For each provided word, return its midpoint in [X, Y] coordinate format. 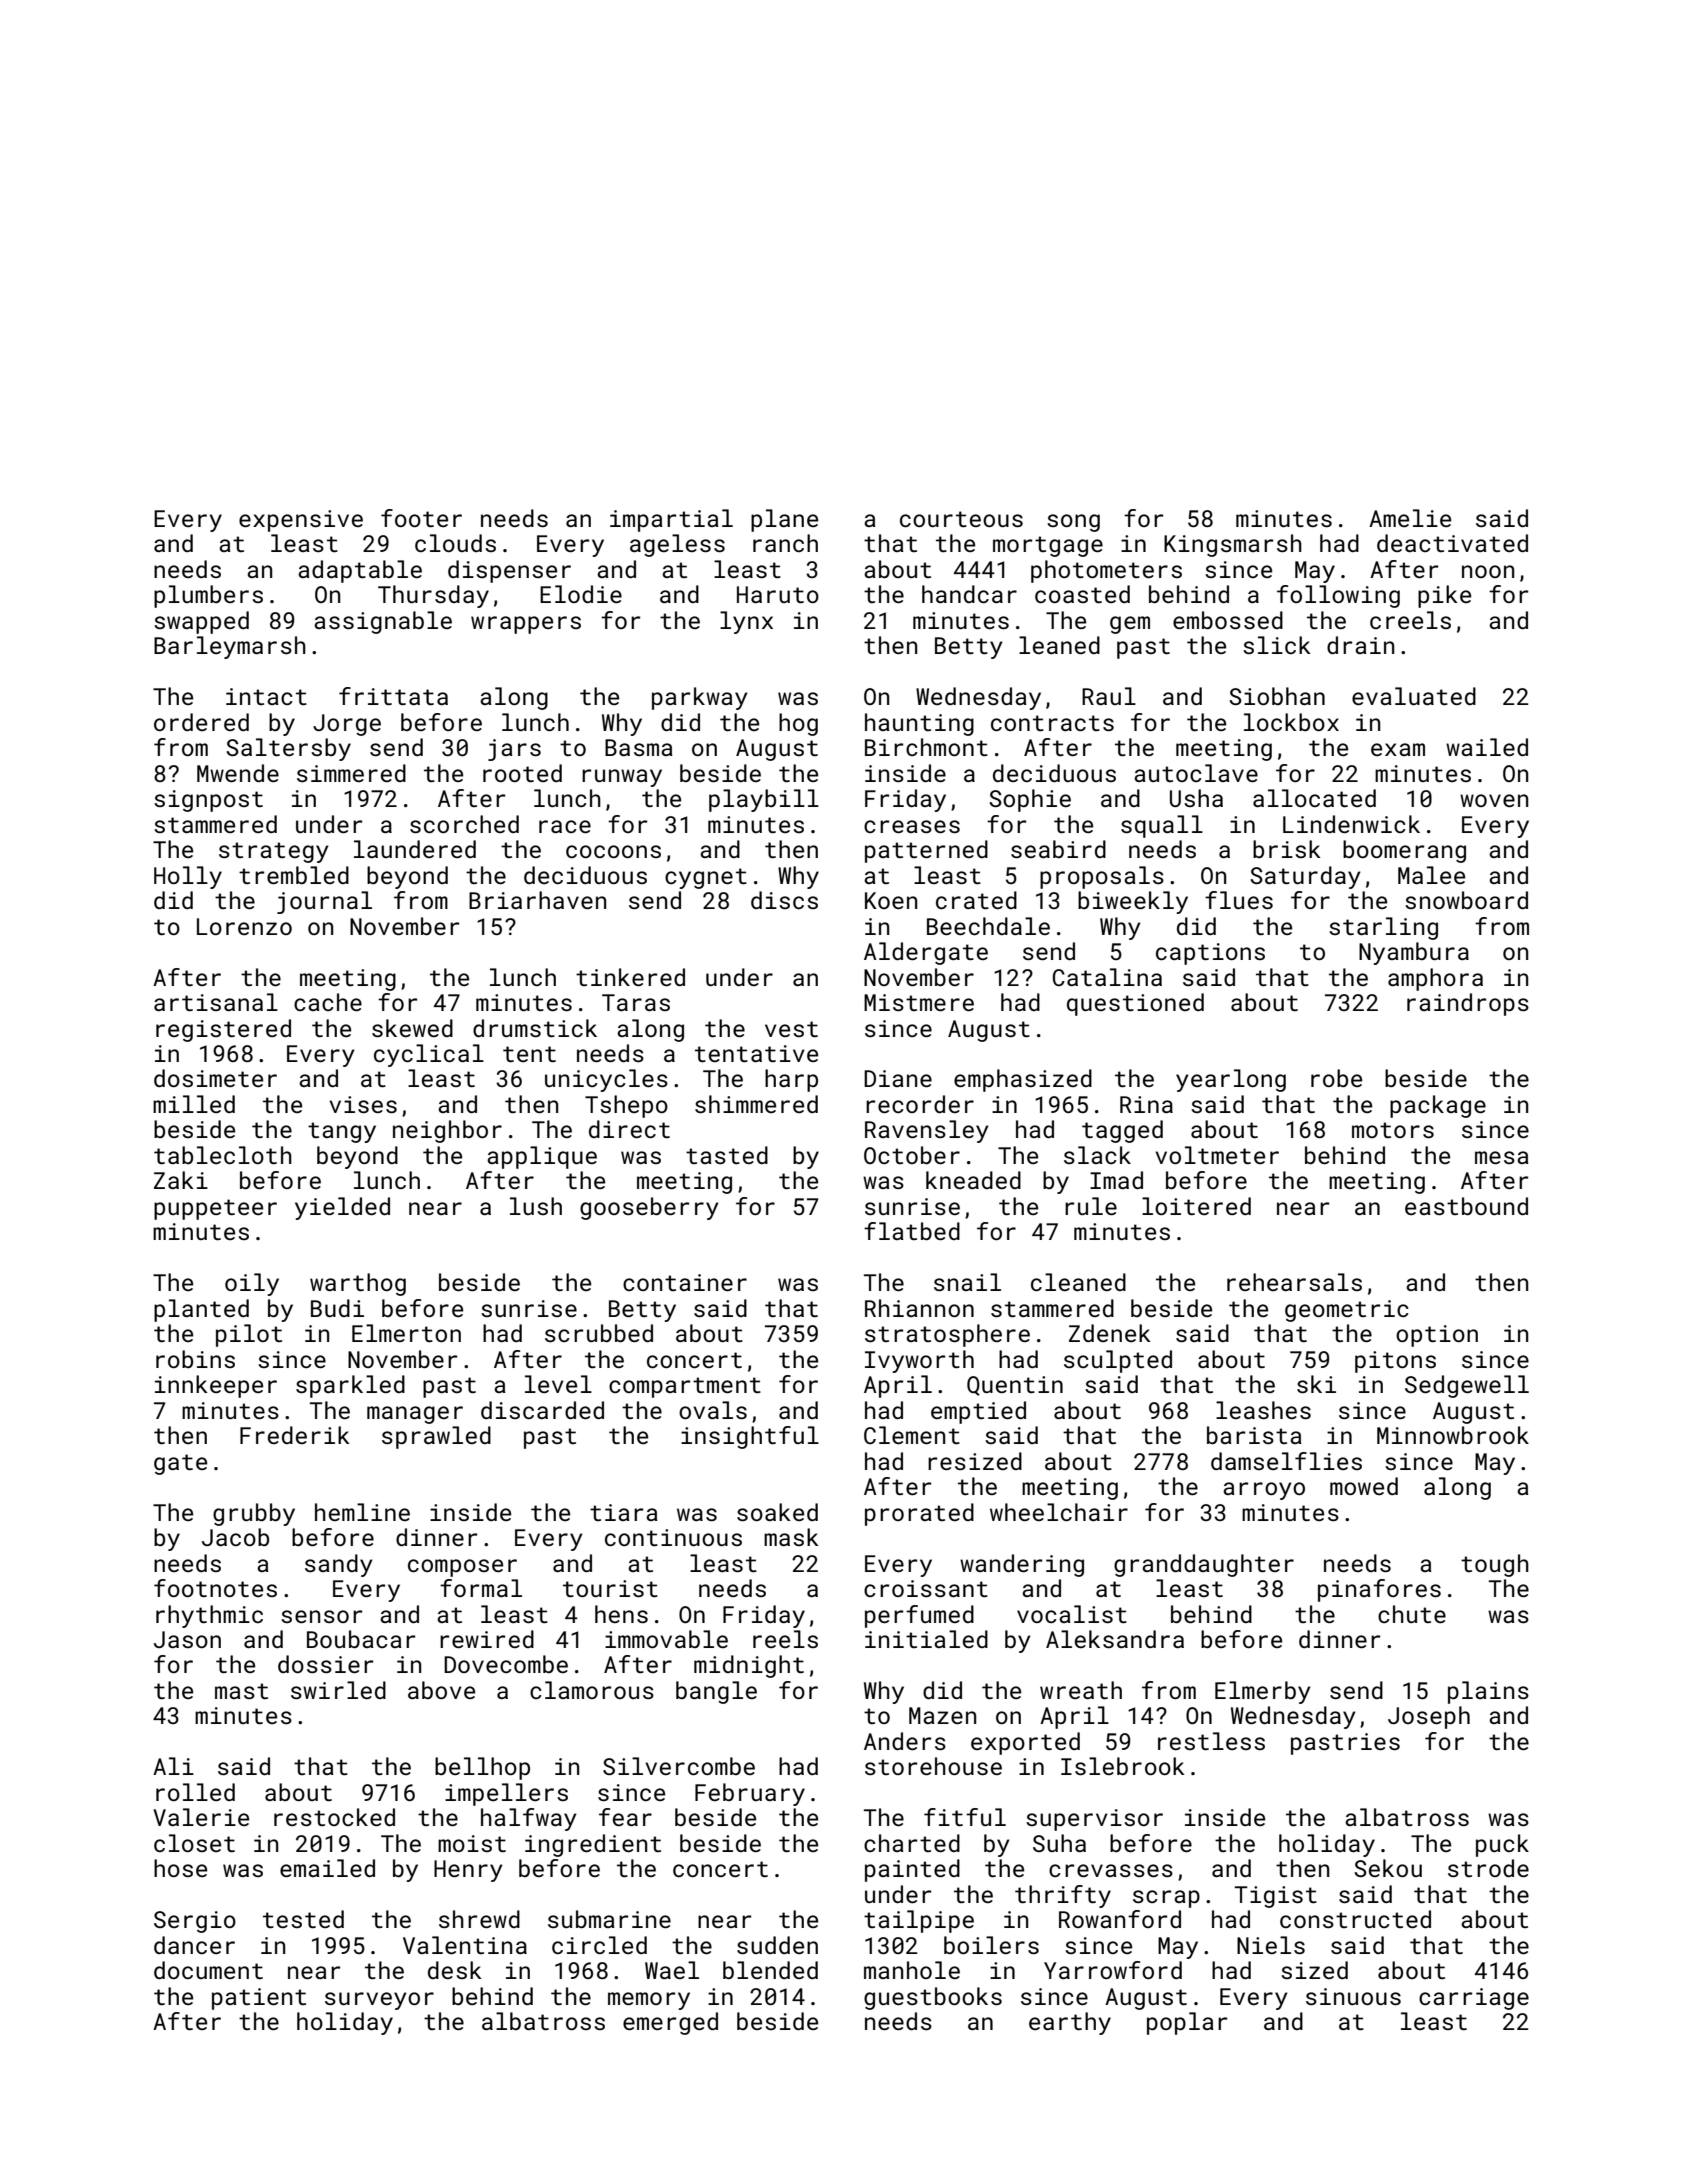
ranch [785, 543]
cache [328, 1002]
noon [1488, 571]
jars [514, 750]
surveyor [379, 2001]
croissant [926, 1588]
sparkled [350, 1386]
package [1438, 1106]
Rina [1146, 1104]
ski [1316, 1384]
